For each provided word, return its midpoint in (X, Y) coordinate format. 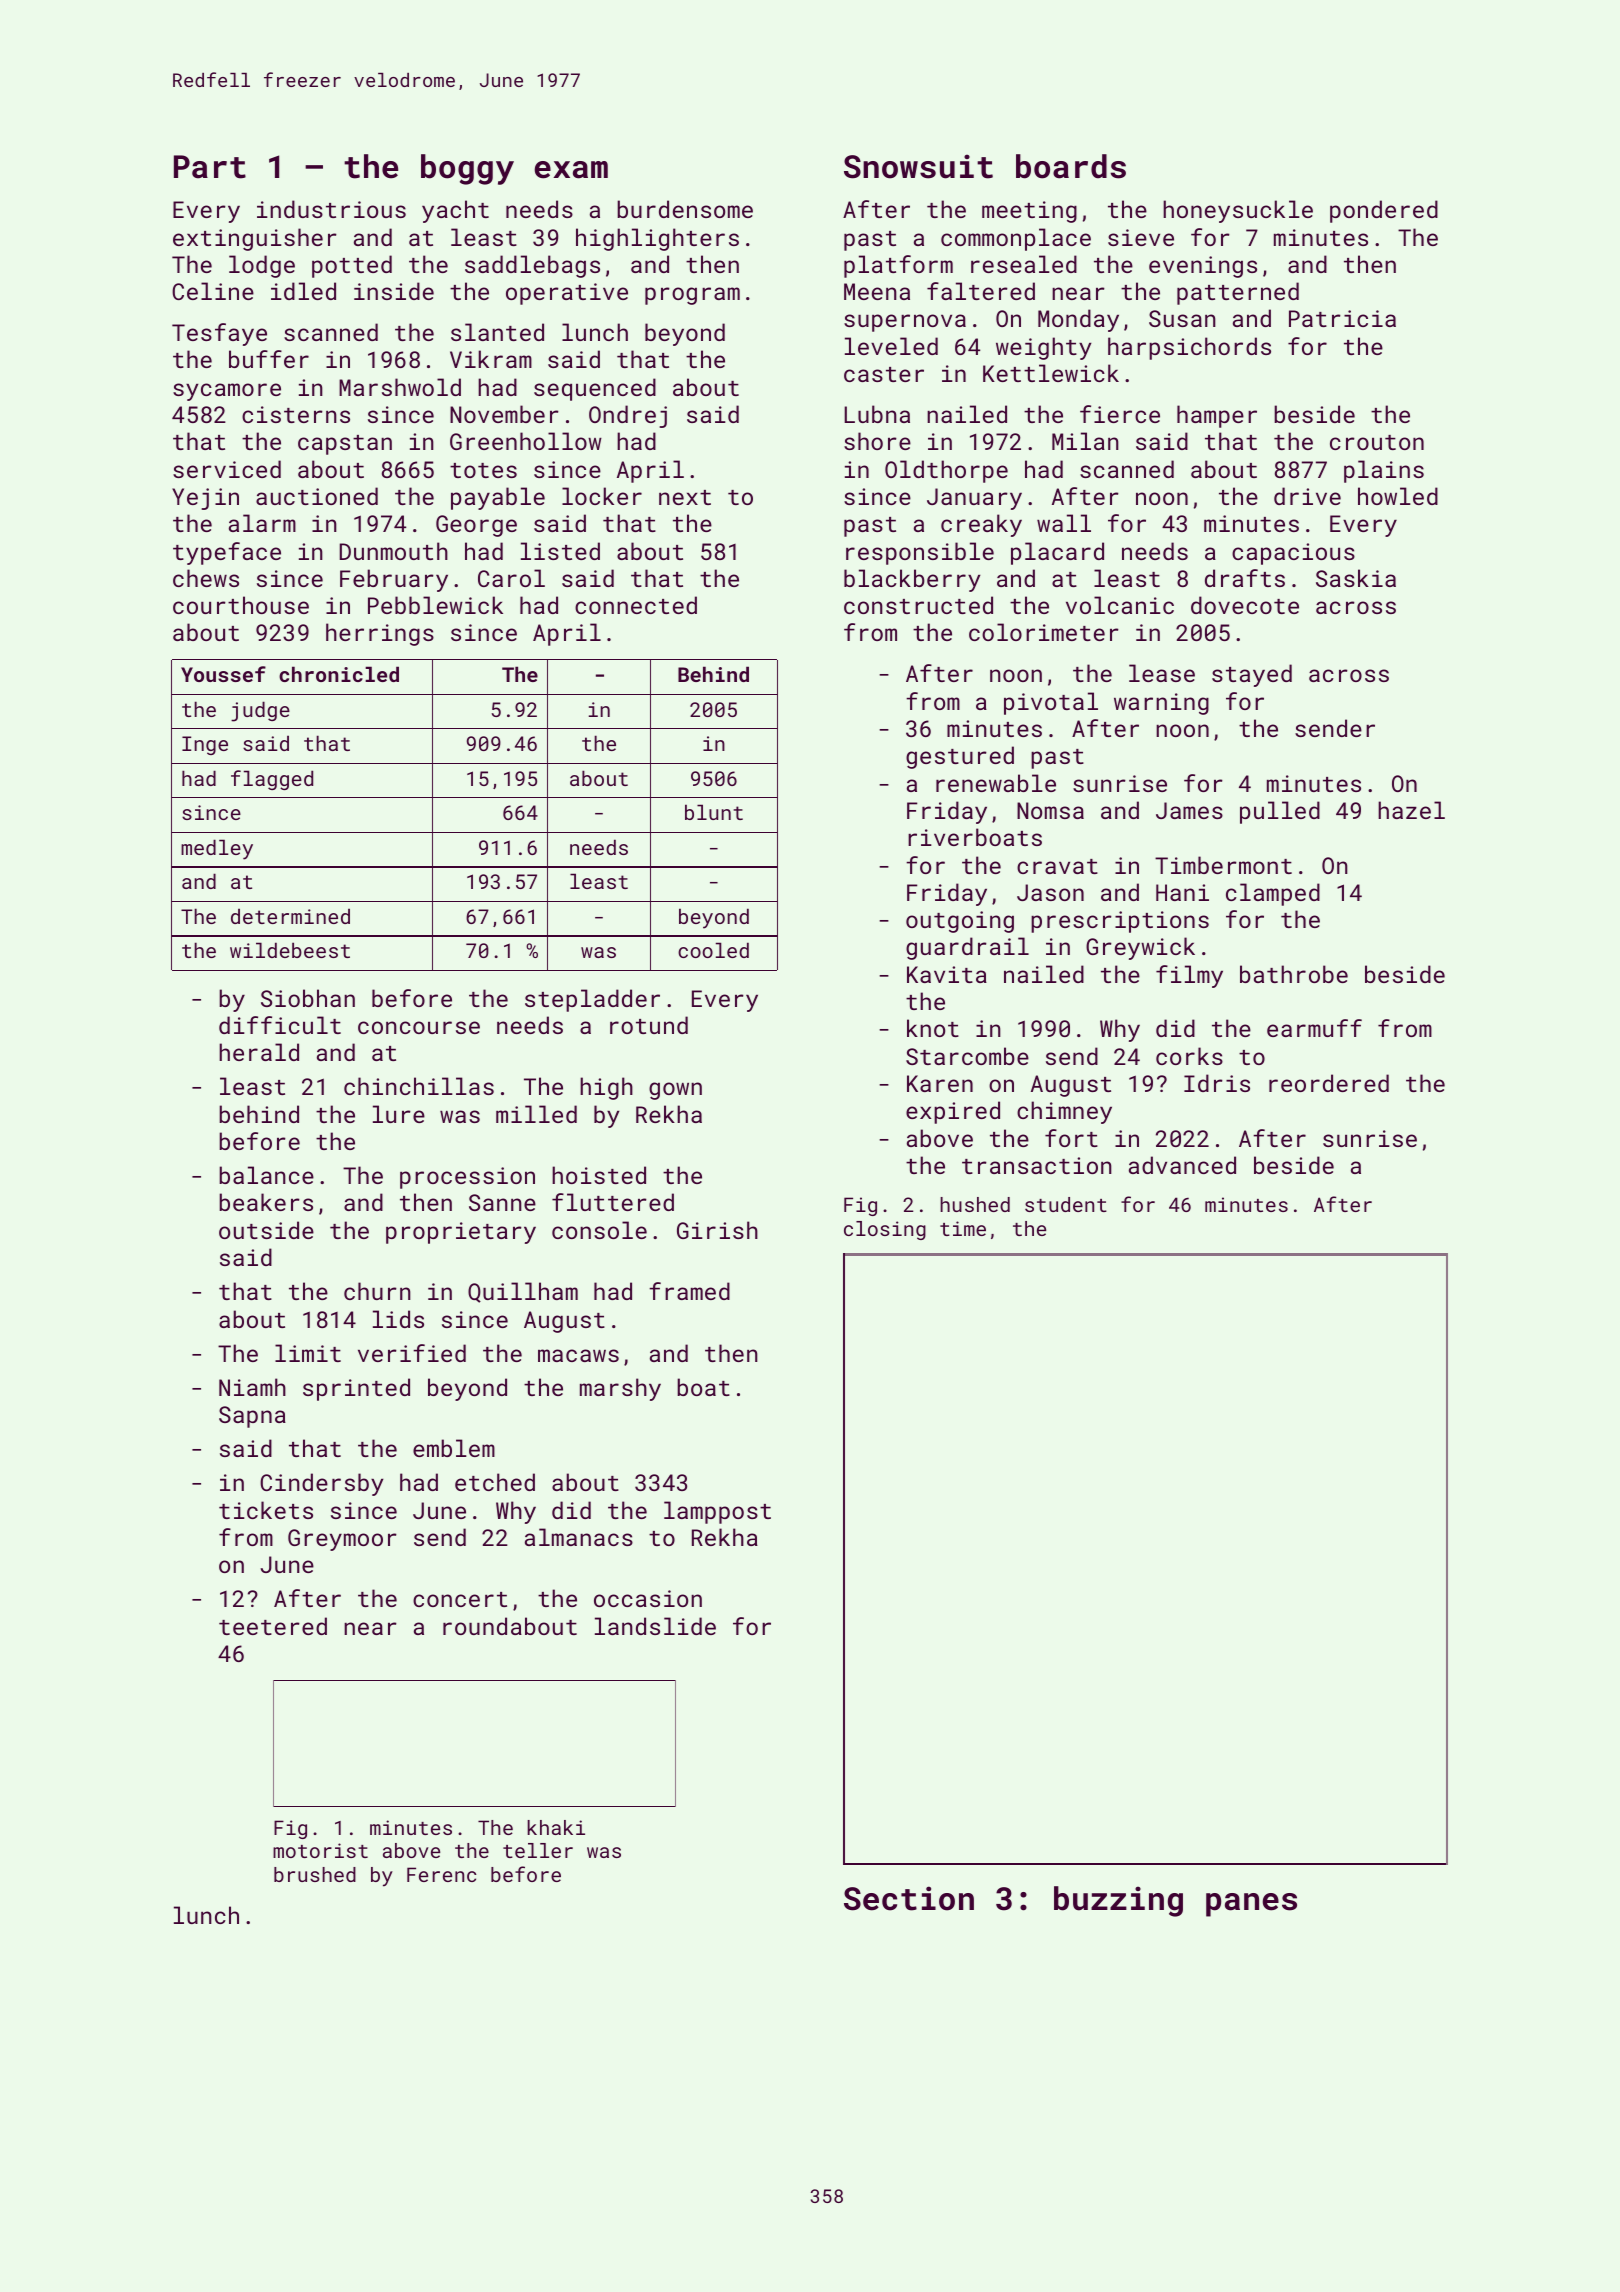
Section (909, 1898)
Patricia (1342, 318)
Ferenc (442, 1874)
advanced (1182, 1165)
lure (399, 1114)
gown (675, 1091)
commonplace (1016, 239)
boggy (467, 169)
